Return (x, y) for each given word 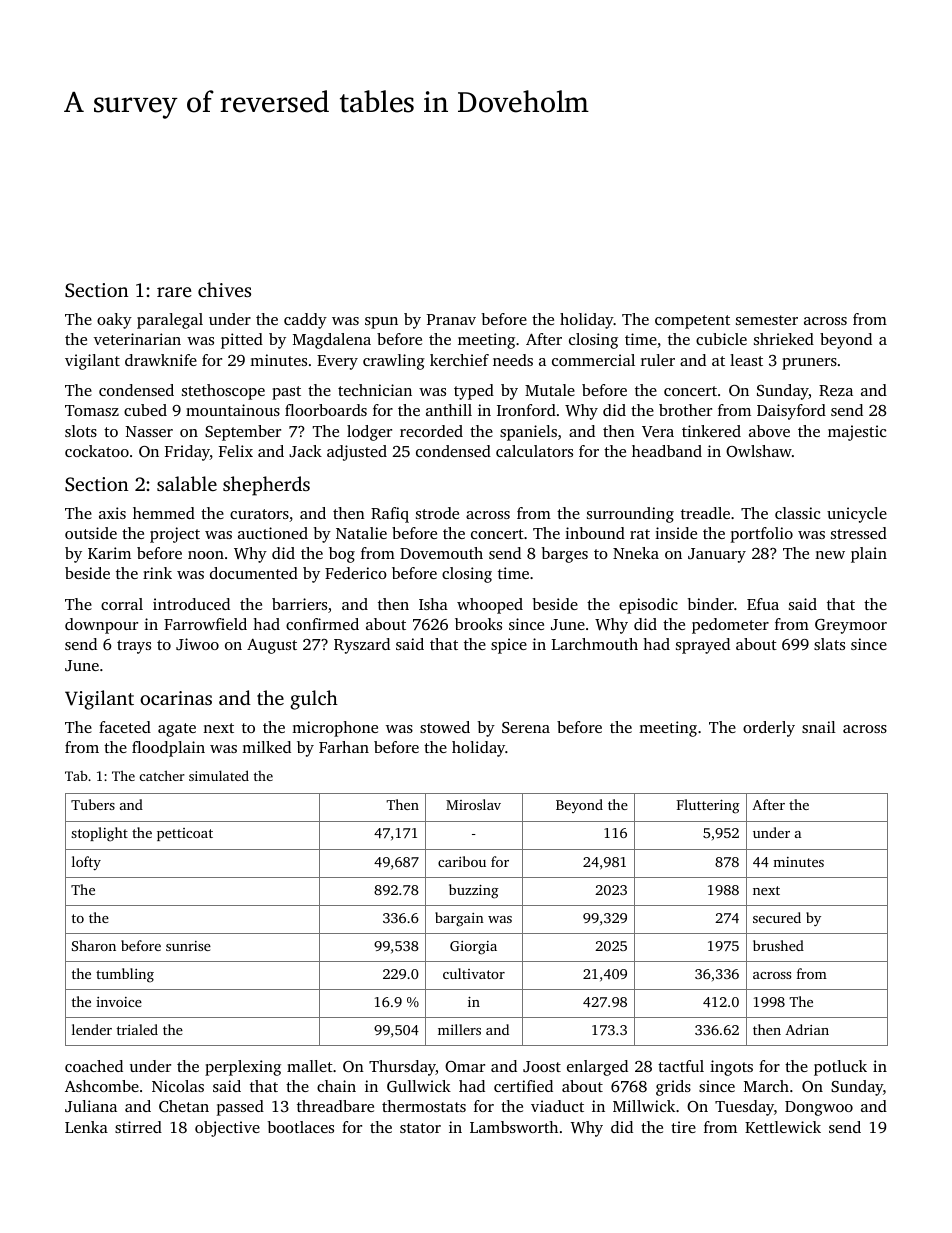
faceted (125, 727)
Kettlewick (783, 1127)
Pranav (451, 319)
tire (683, 1127)
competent (692, 322)
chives (224, 289)
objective (227, 1129)
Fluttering (708, 806)
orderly (769, 729)
